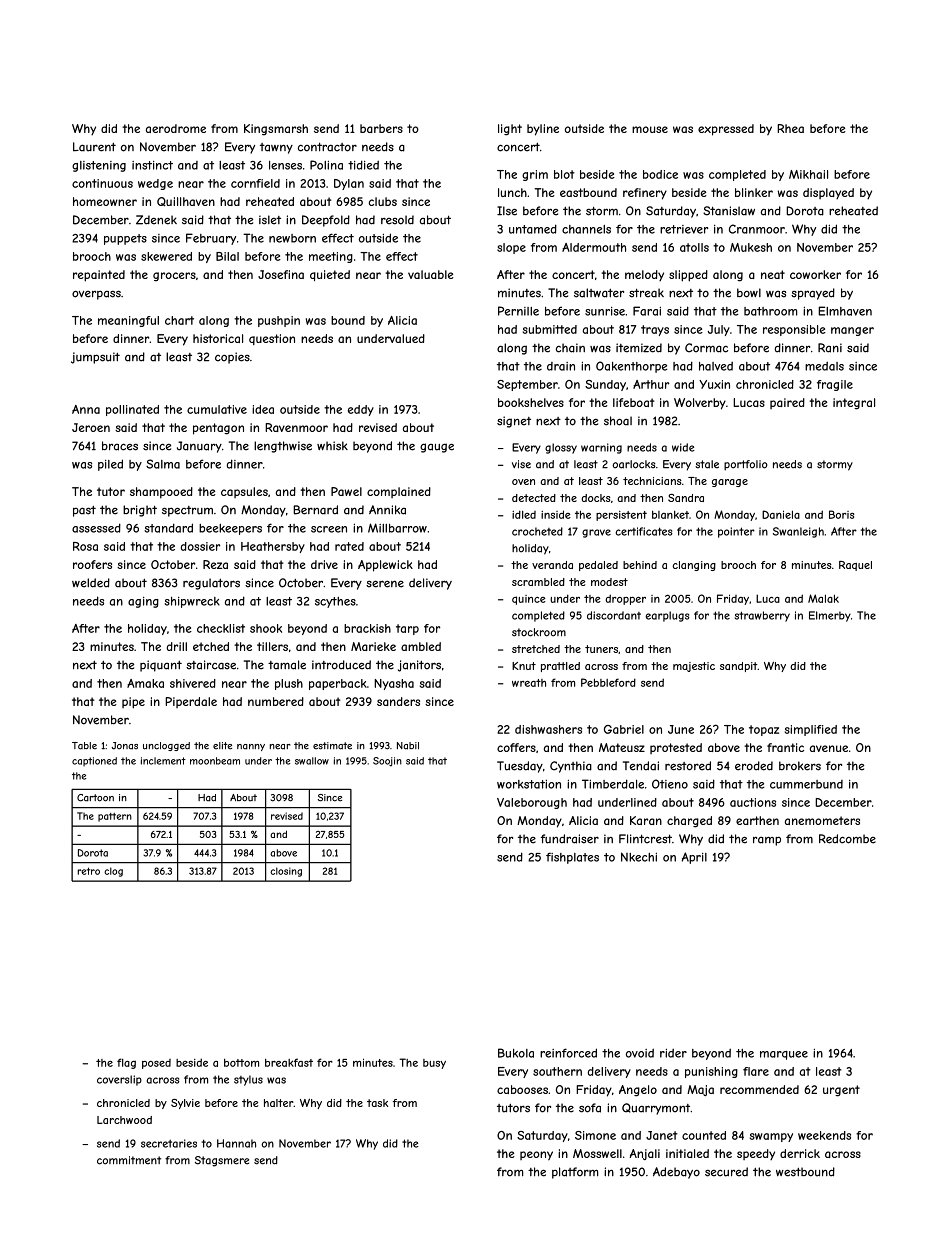 The image size is (952, 1233). What do you see at coordinates (437, 448) in the screenshot?
I see `gauge` at bounding box center [437, 448].
